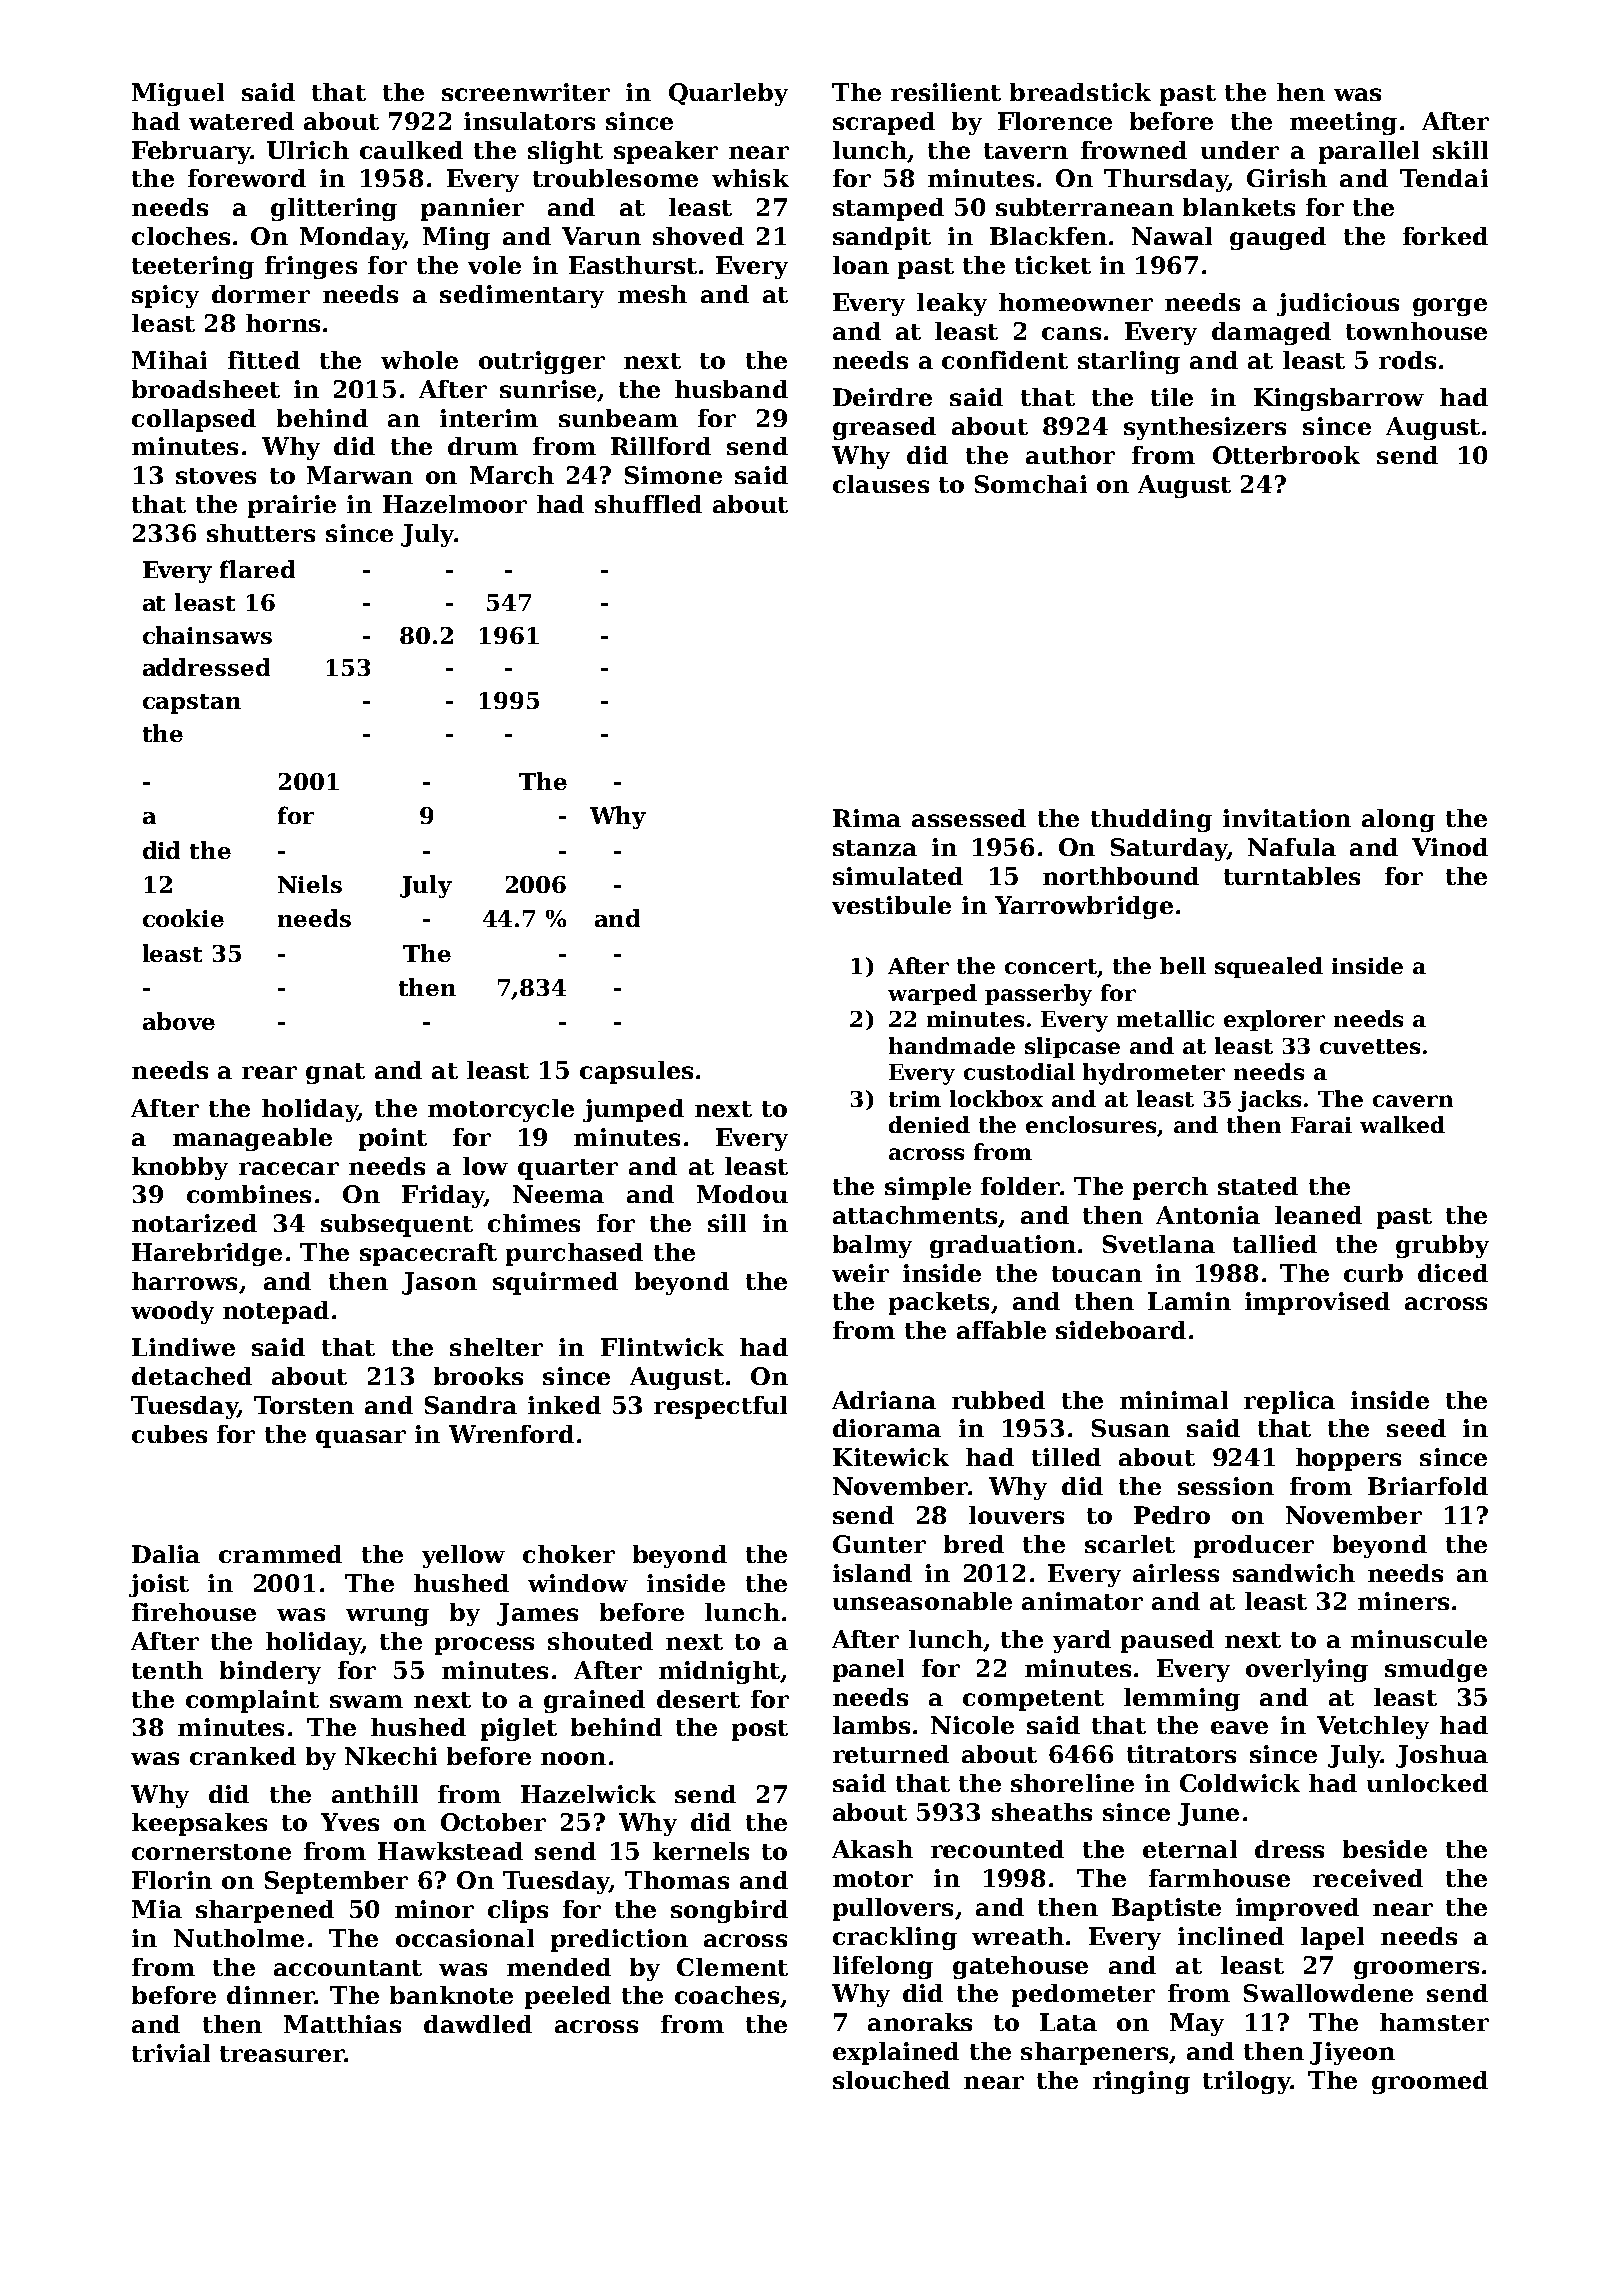 The width and height of the screenshot is (1620, 2292). Describe the element at coordinates (891, 2080) in the screenshot. I see `slouched` at that location.
